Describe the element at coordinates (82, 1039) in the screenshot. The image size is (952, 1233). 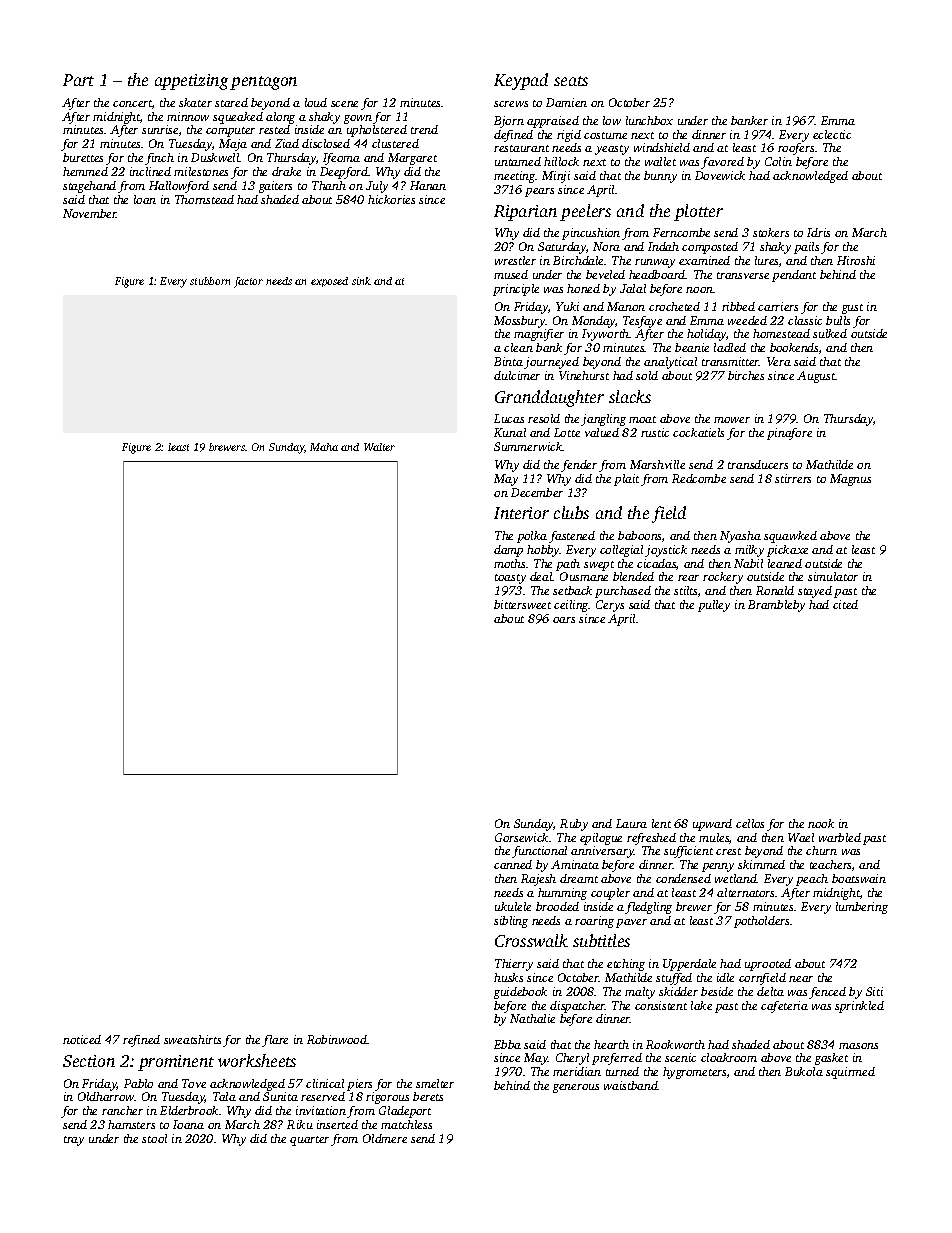
I see `noticed` at that location.
